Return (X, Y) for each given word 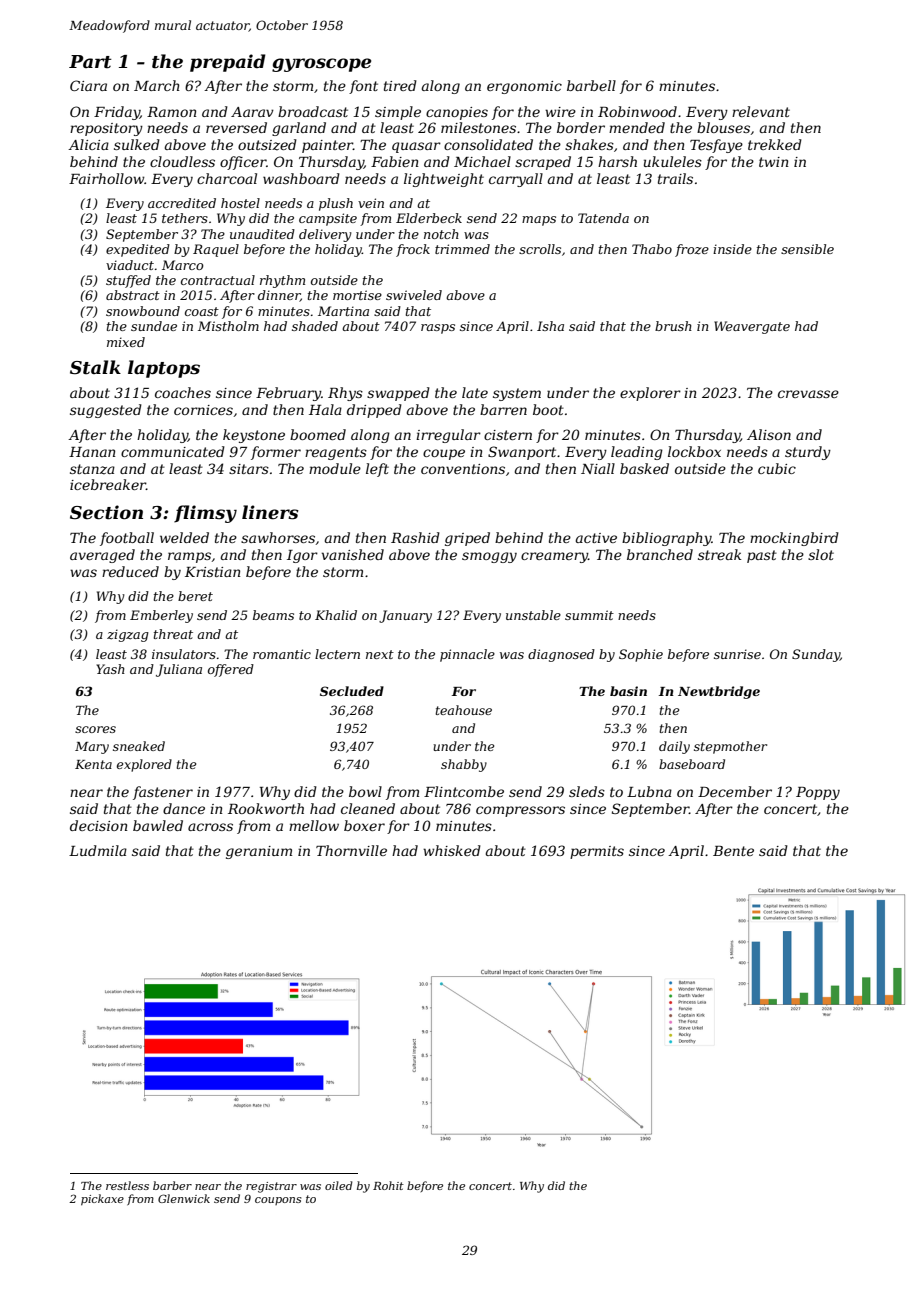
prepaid (228, 63)
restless (127, 1185)
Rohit (388, 1185)
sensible (807, 249)
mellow (314, 825)
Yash (110, 669)
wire (560, 112)
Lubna (649, 791)
